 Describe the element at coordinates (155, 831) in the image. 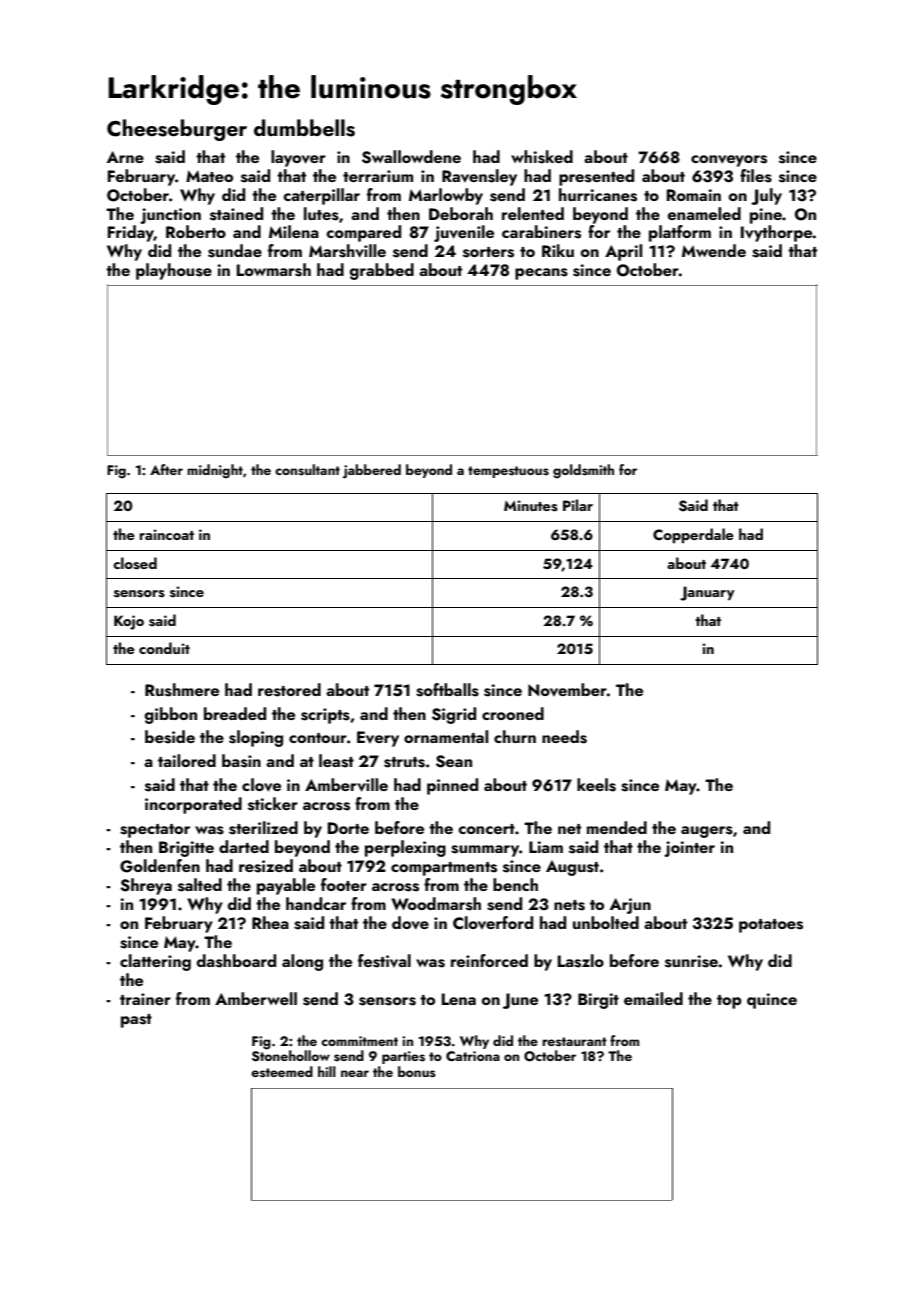

I see `spectator` at that location.
